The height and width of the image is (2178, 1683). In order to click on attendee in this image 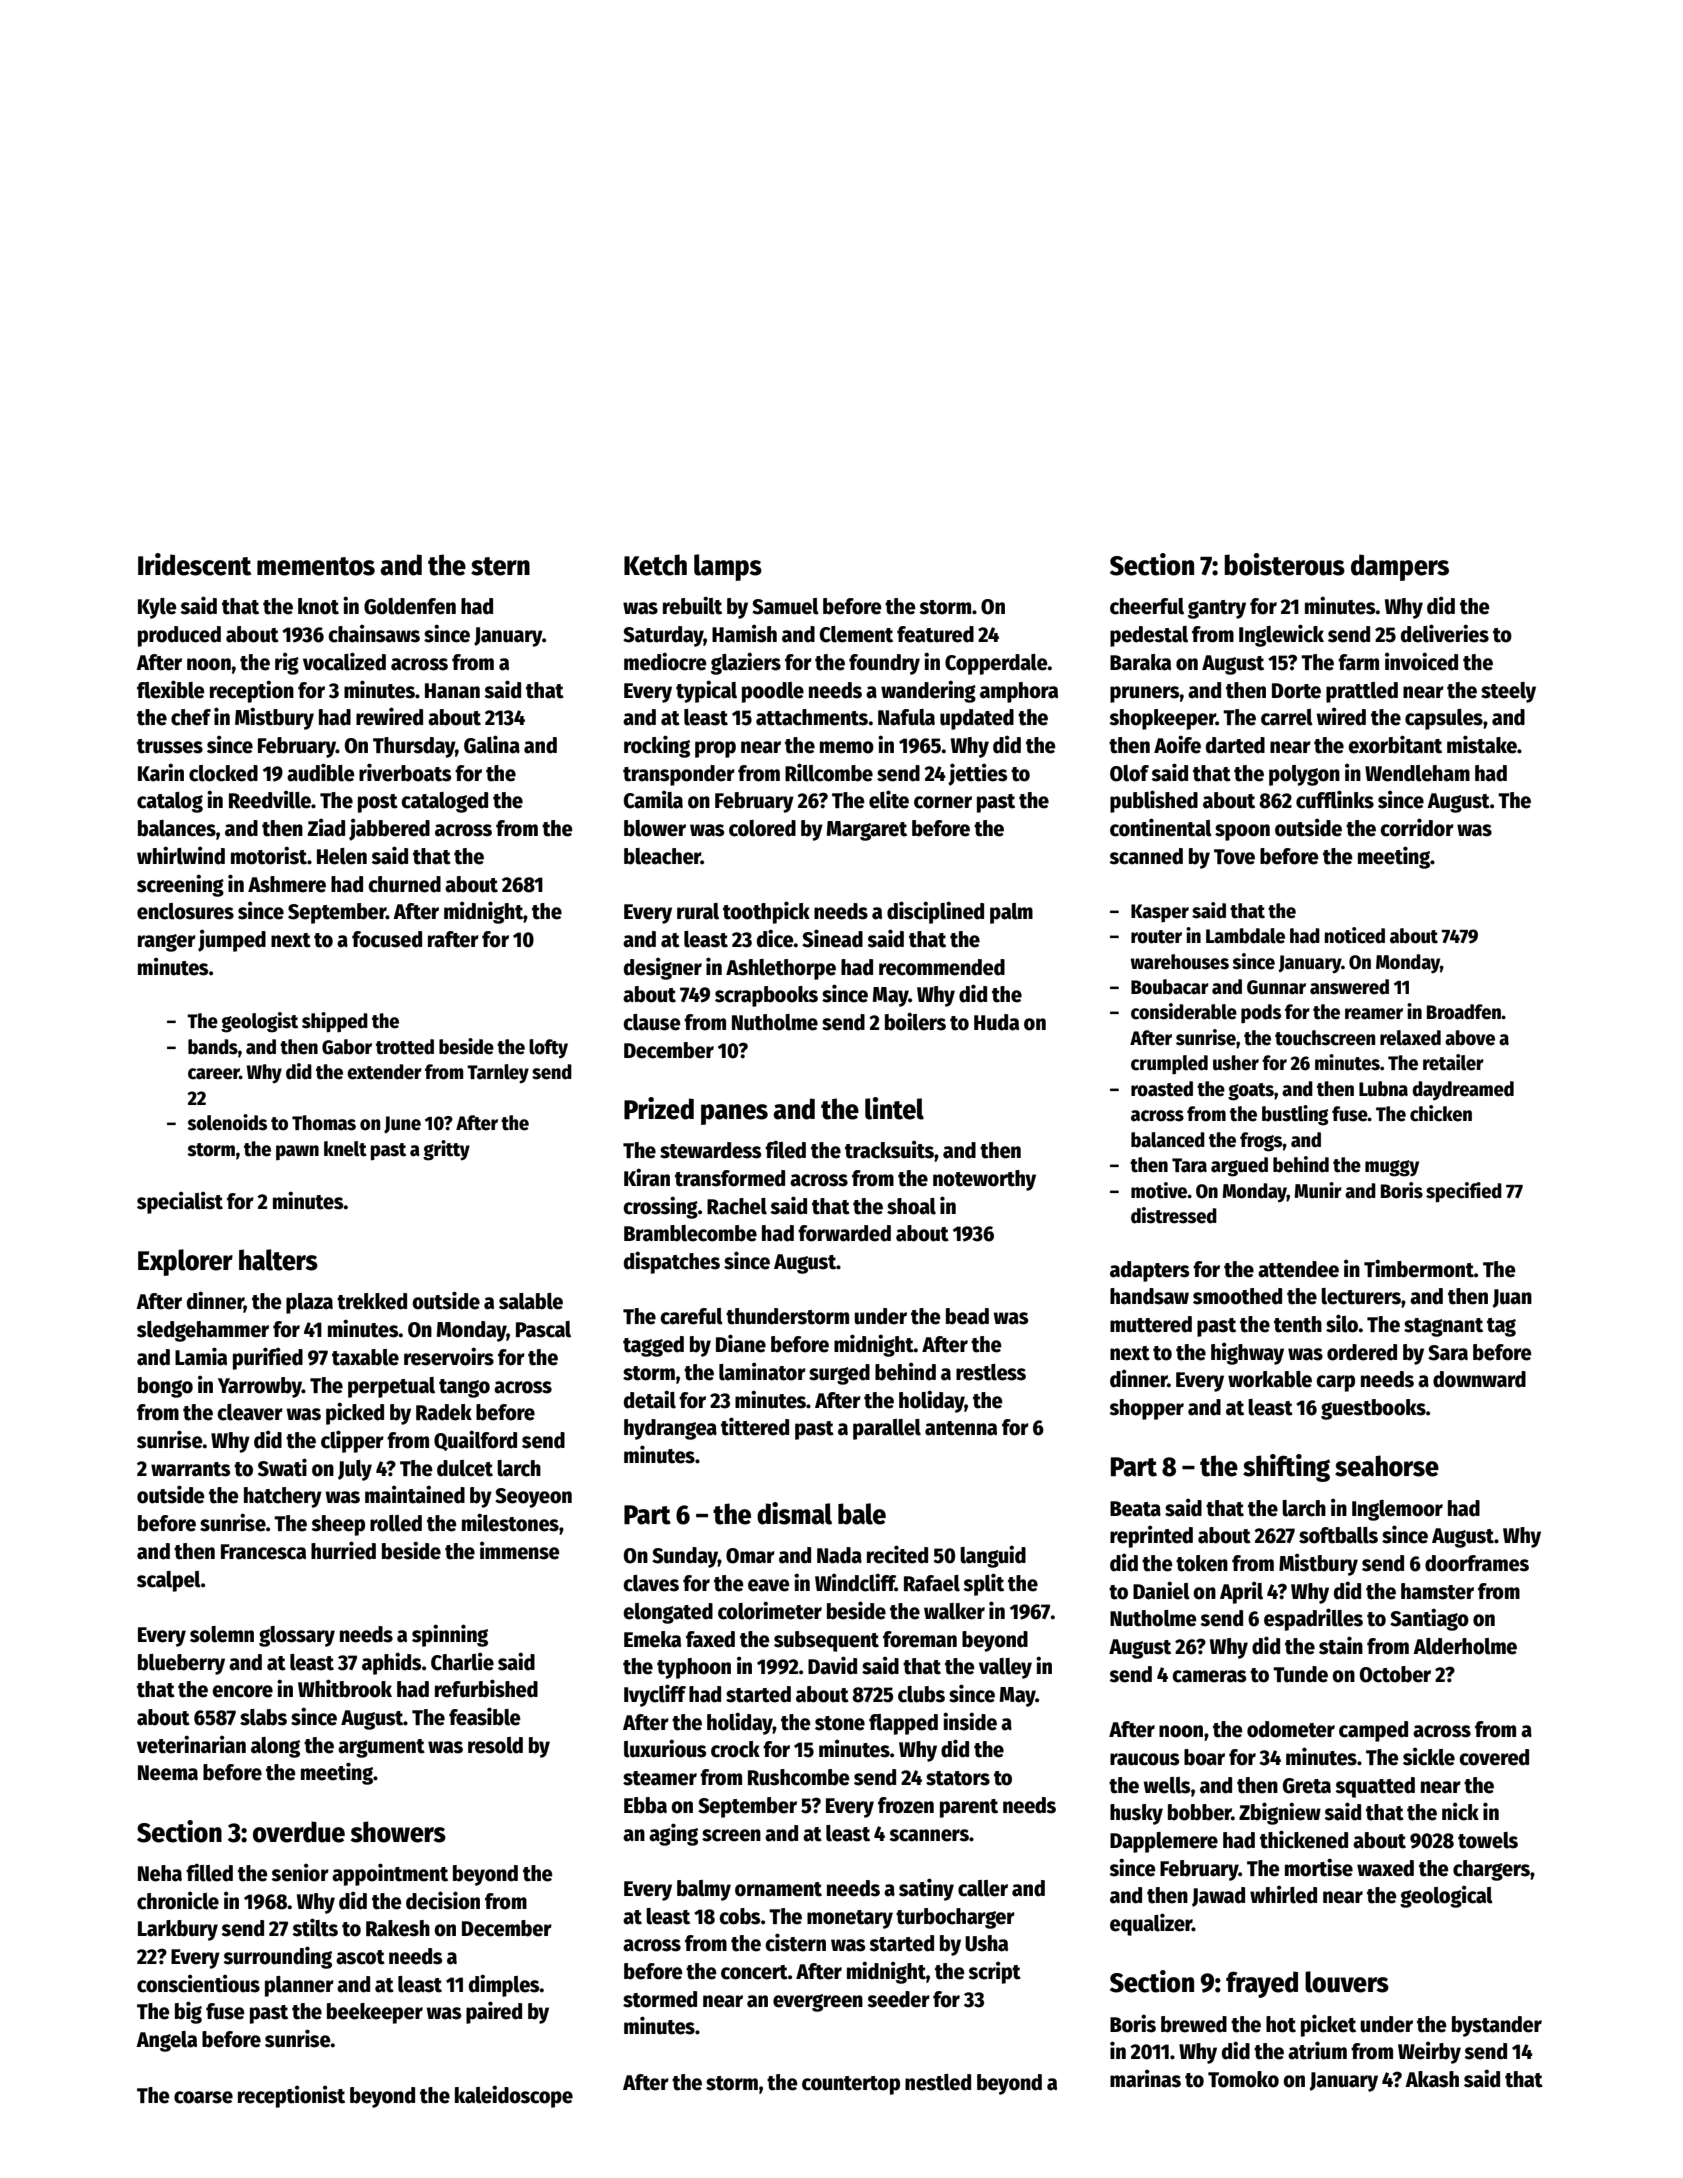, I will do `click(1298, 1269)`.
